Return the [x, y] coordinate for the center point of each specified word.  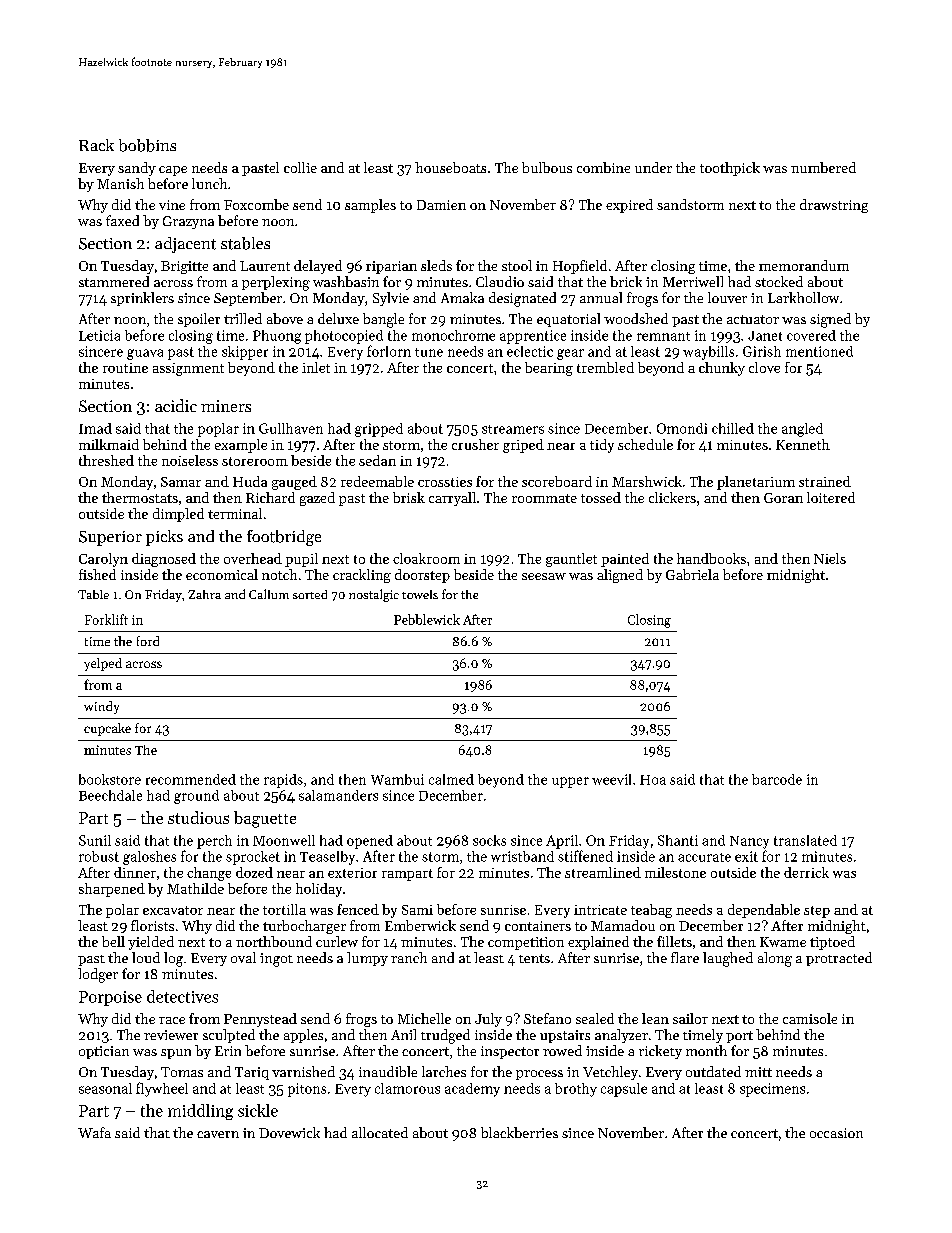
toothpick [730, 169]
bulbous [547, 167]
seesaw [544, 576]
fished [97, 574]
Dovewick [289, 1132]
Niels [830, 558]
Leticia [99, 335]
